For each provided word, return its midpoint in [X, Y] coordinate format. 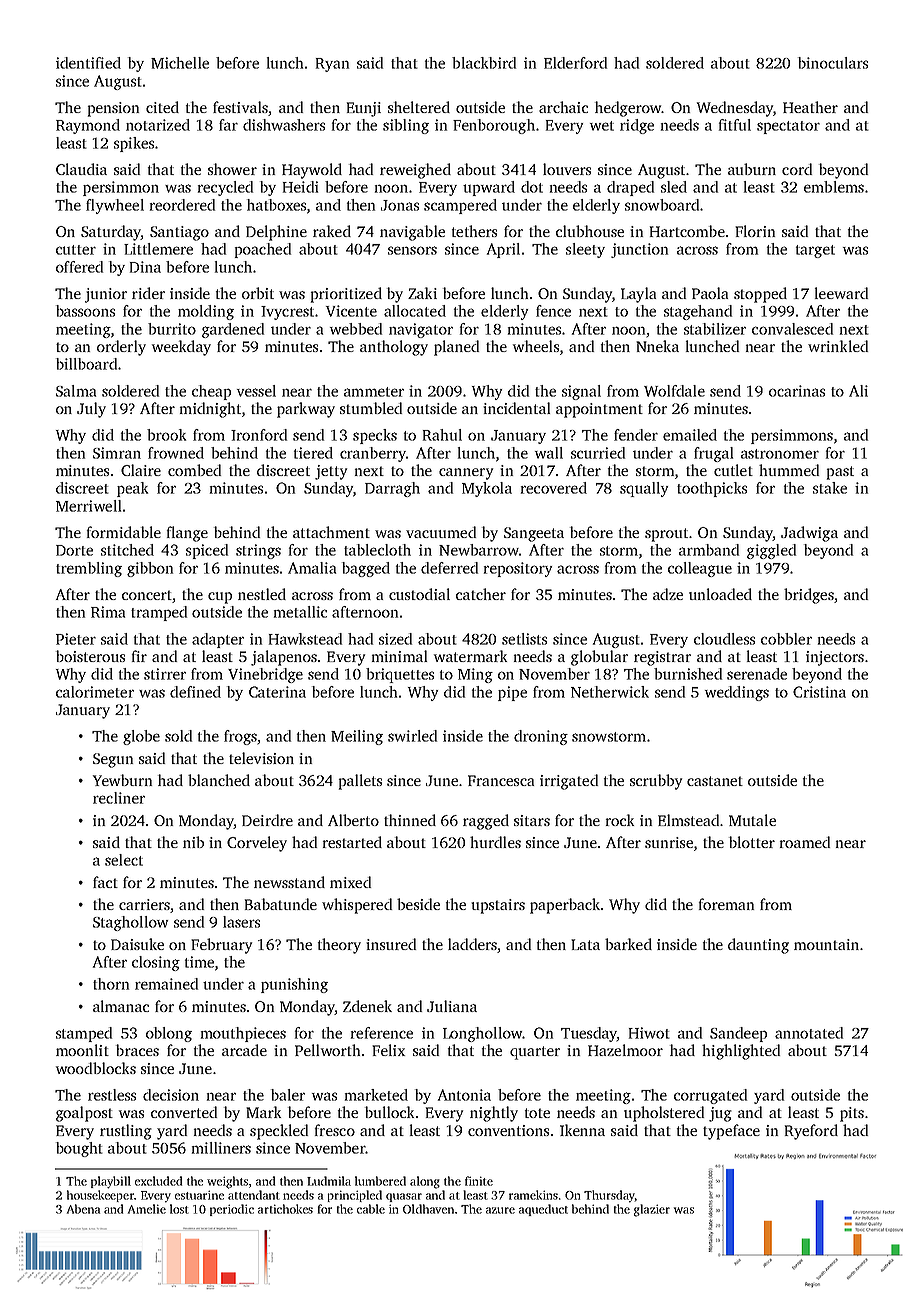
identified [88, 63]
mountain [826, 944]
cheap [211, 392]
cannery [466, 474]
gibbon [150, 569]
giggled [771, 551]
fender [636, 435]
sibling [406, 126]
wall [549, 453]
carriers [145, 906]
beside [418, 904]
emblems [834, 187]
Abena [83, 1209]
